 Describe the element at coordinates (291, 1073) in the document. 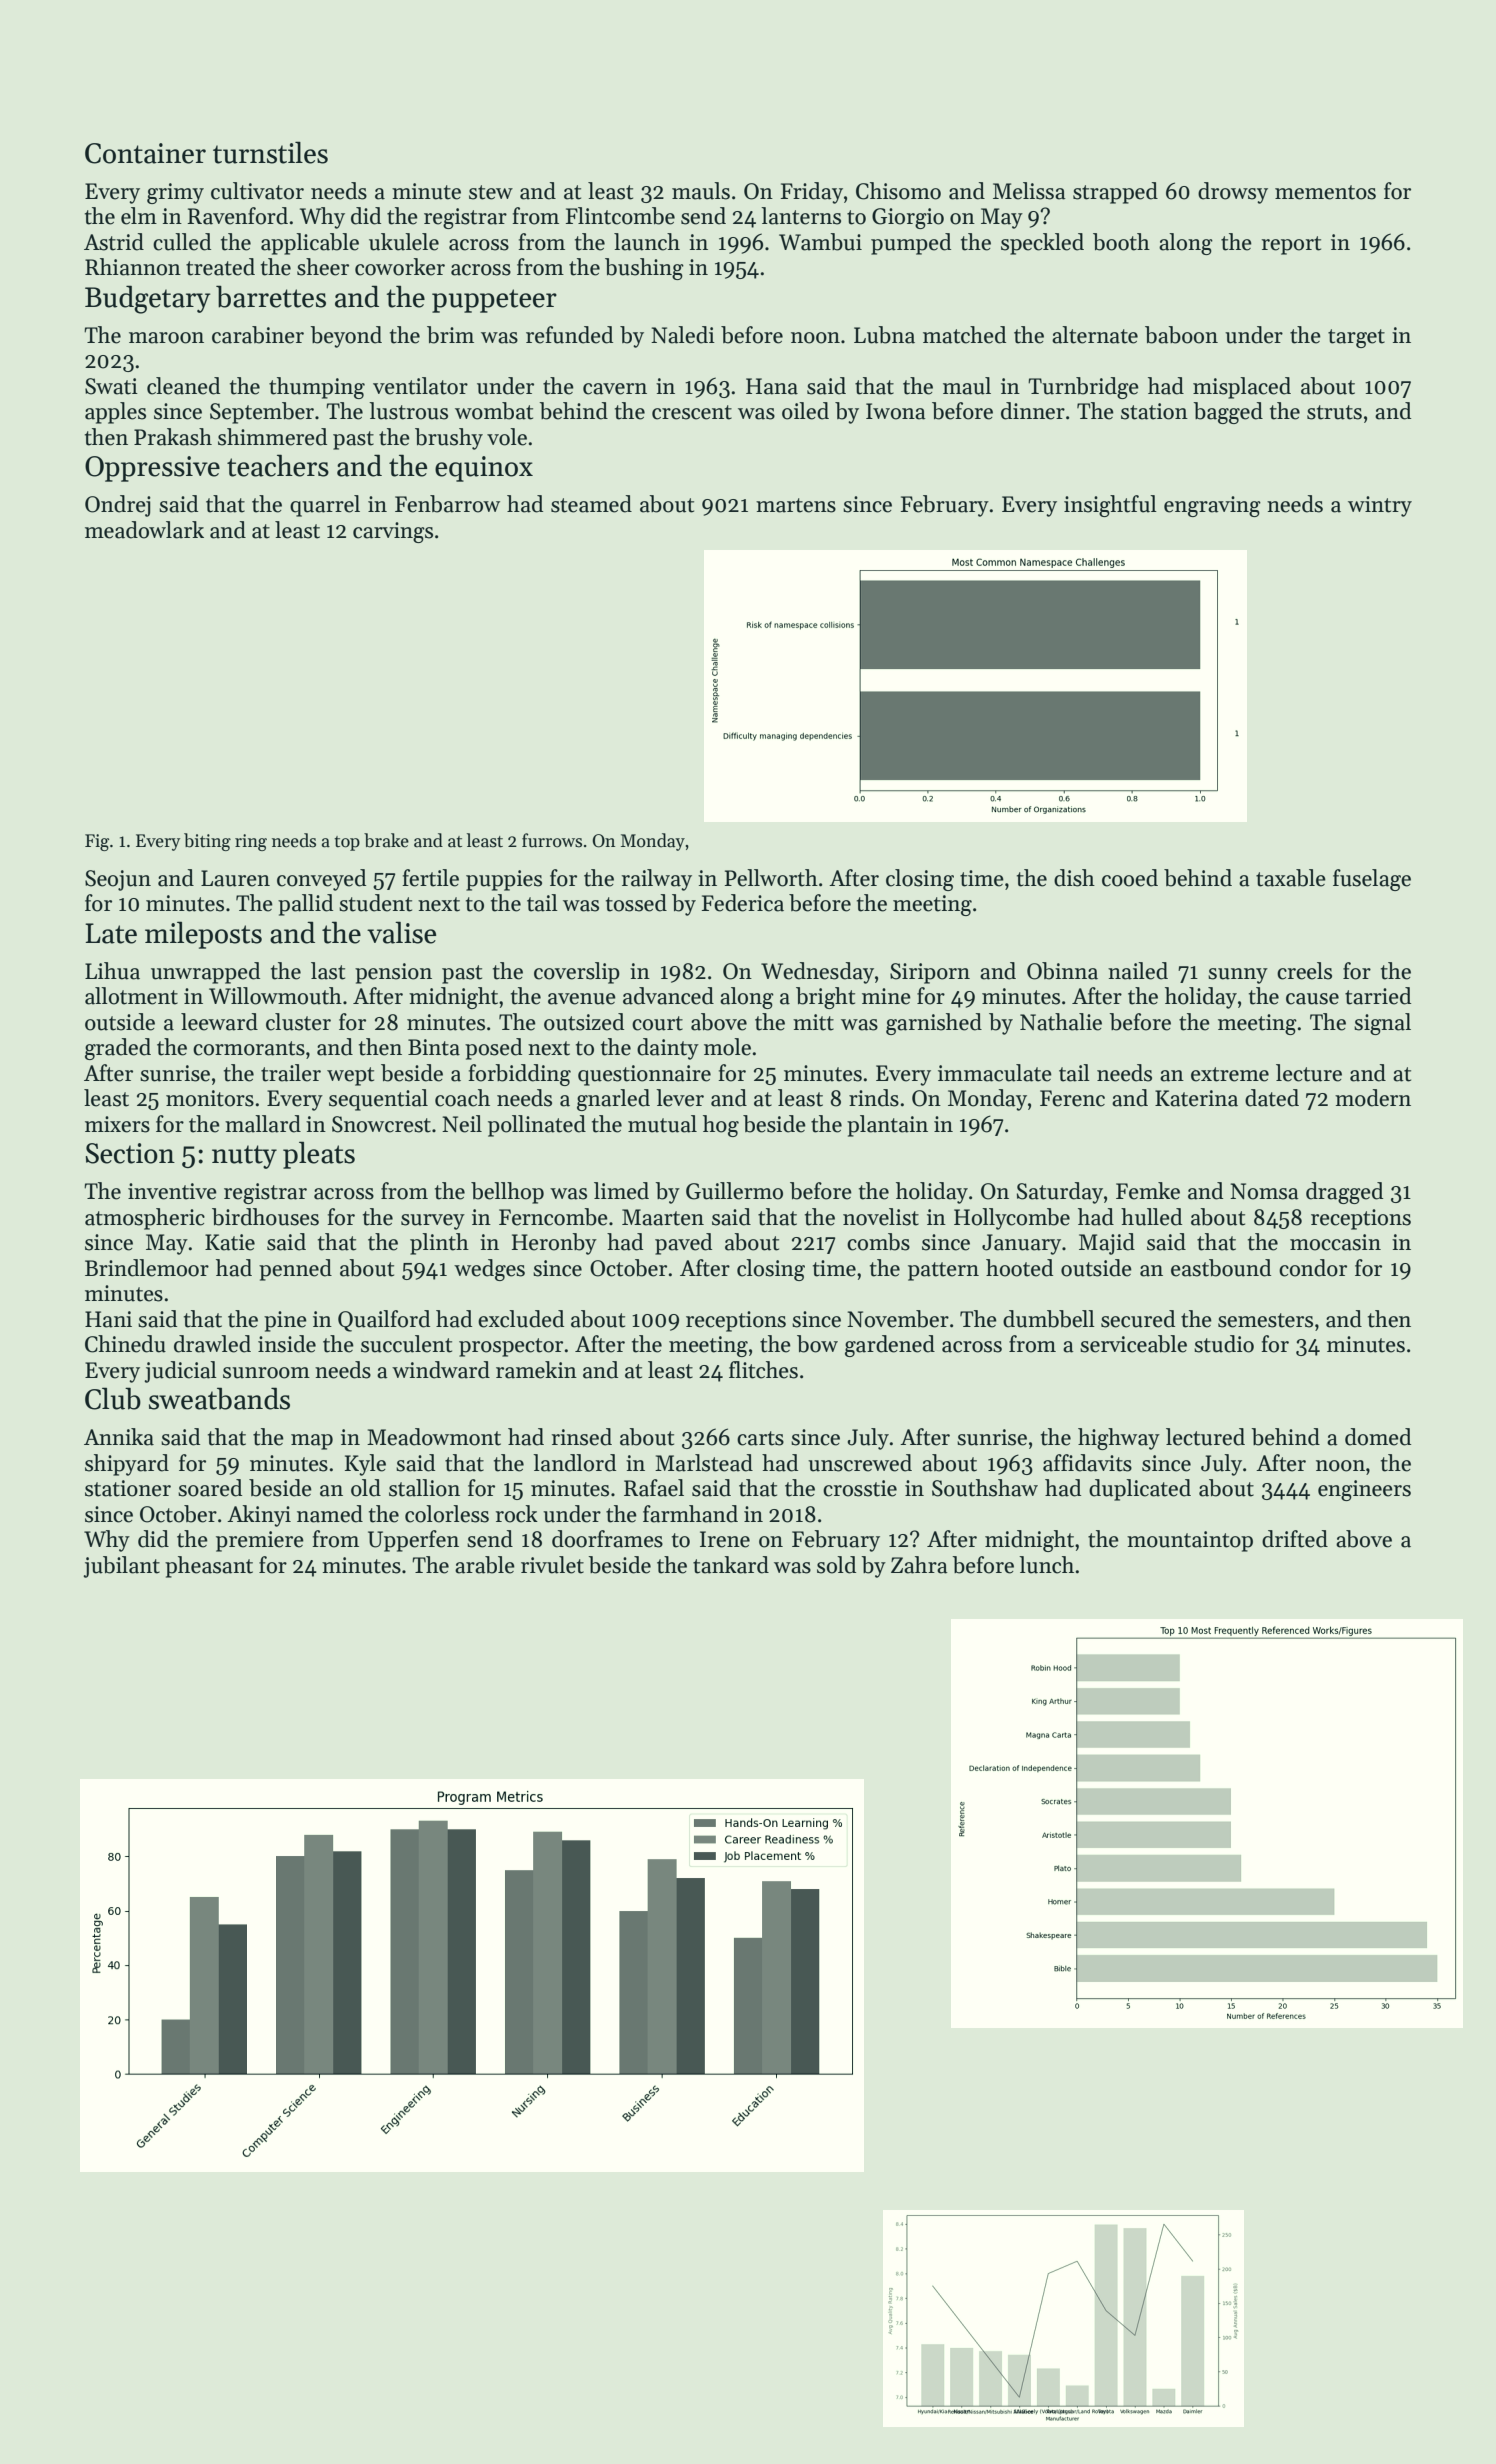

I see `trailer` at that location.
